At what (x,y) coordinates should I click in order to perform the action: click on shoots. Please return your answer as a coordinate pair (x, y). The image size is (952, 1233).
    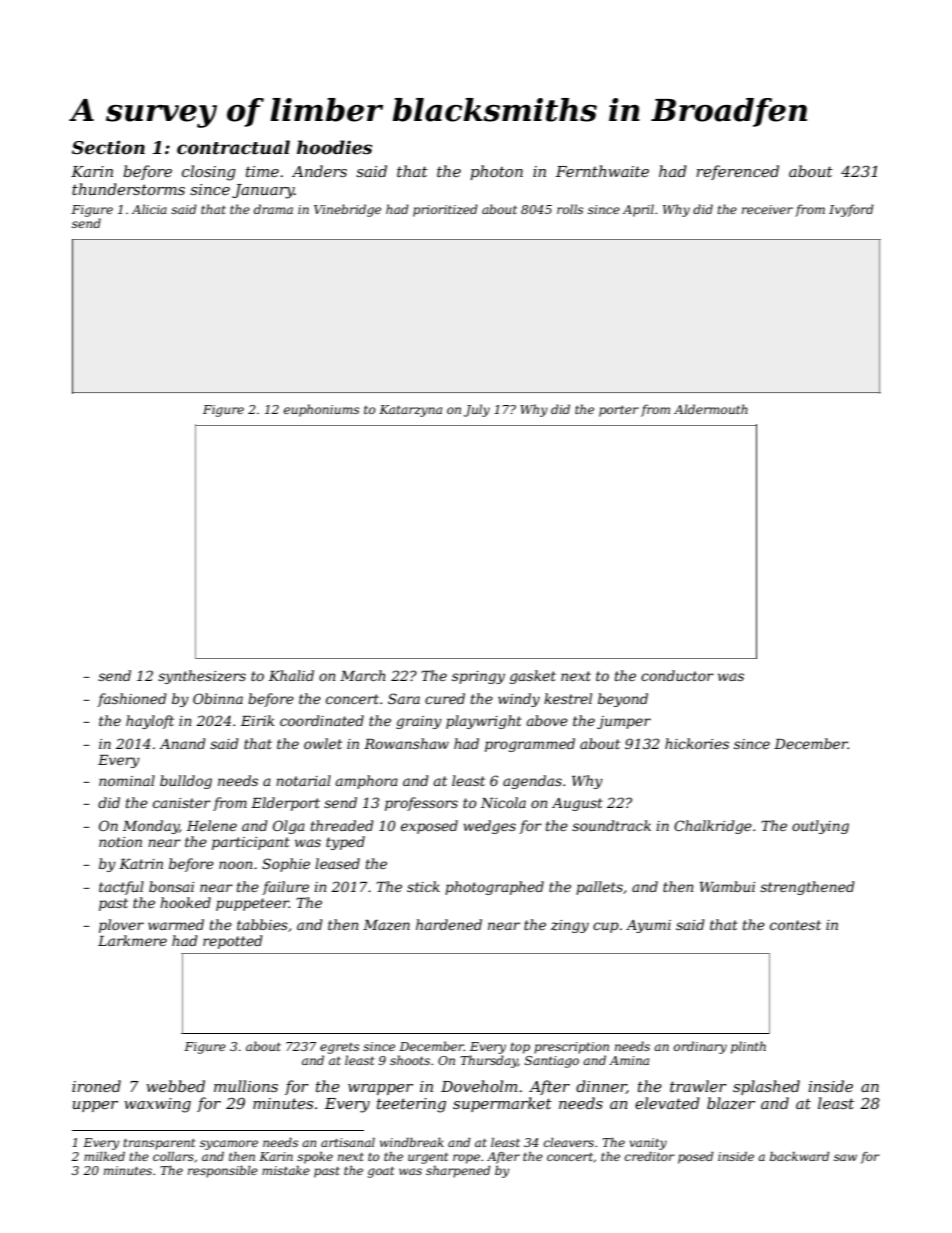
    Looking at the image, I should click on (410, 1060).
